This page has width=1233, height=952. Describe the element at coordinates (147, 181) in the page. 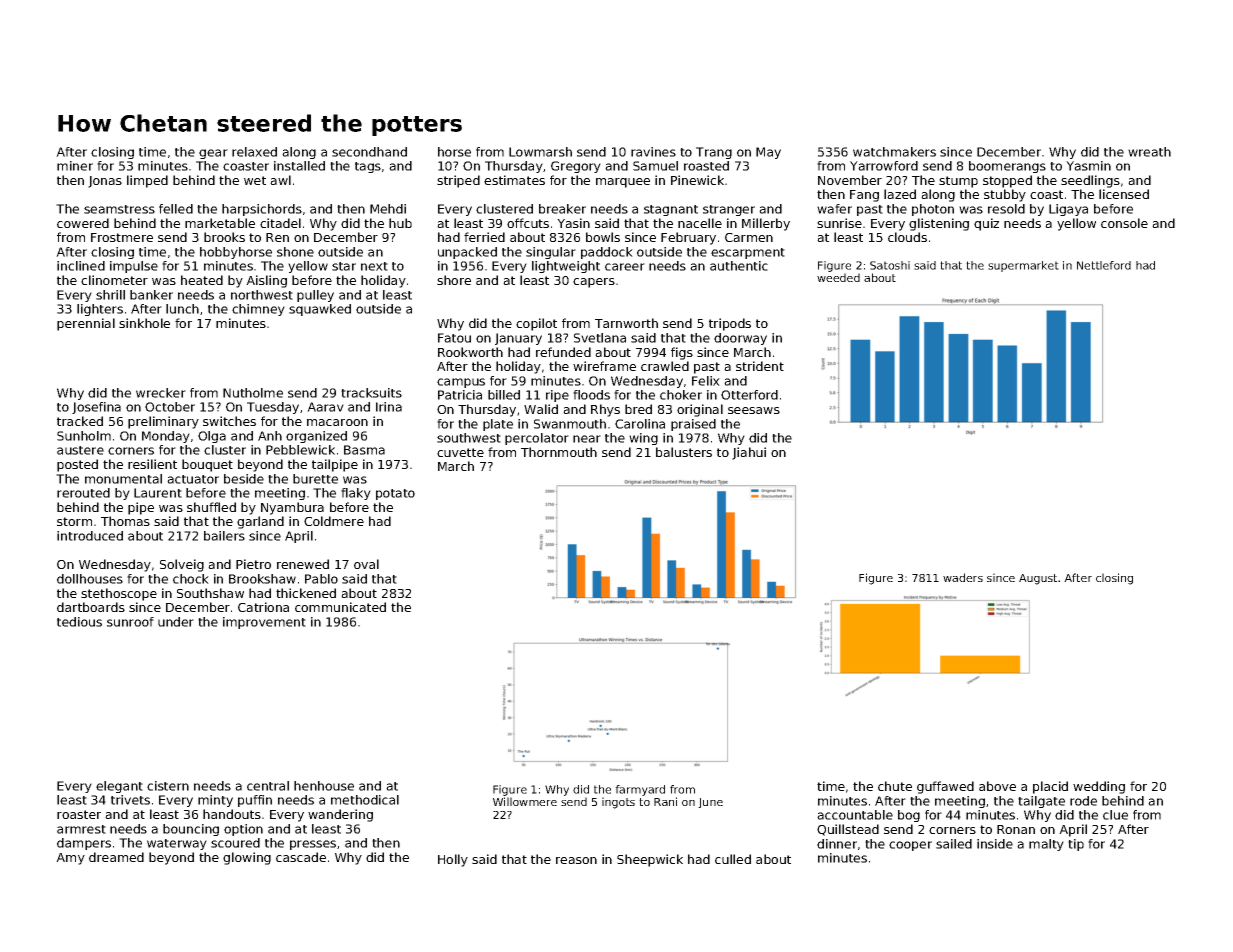

I see `limped` at that location.
